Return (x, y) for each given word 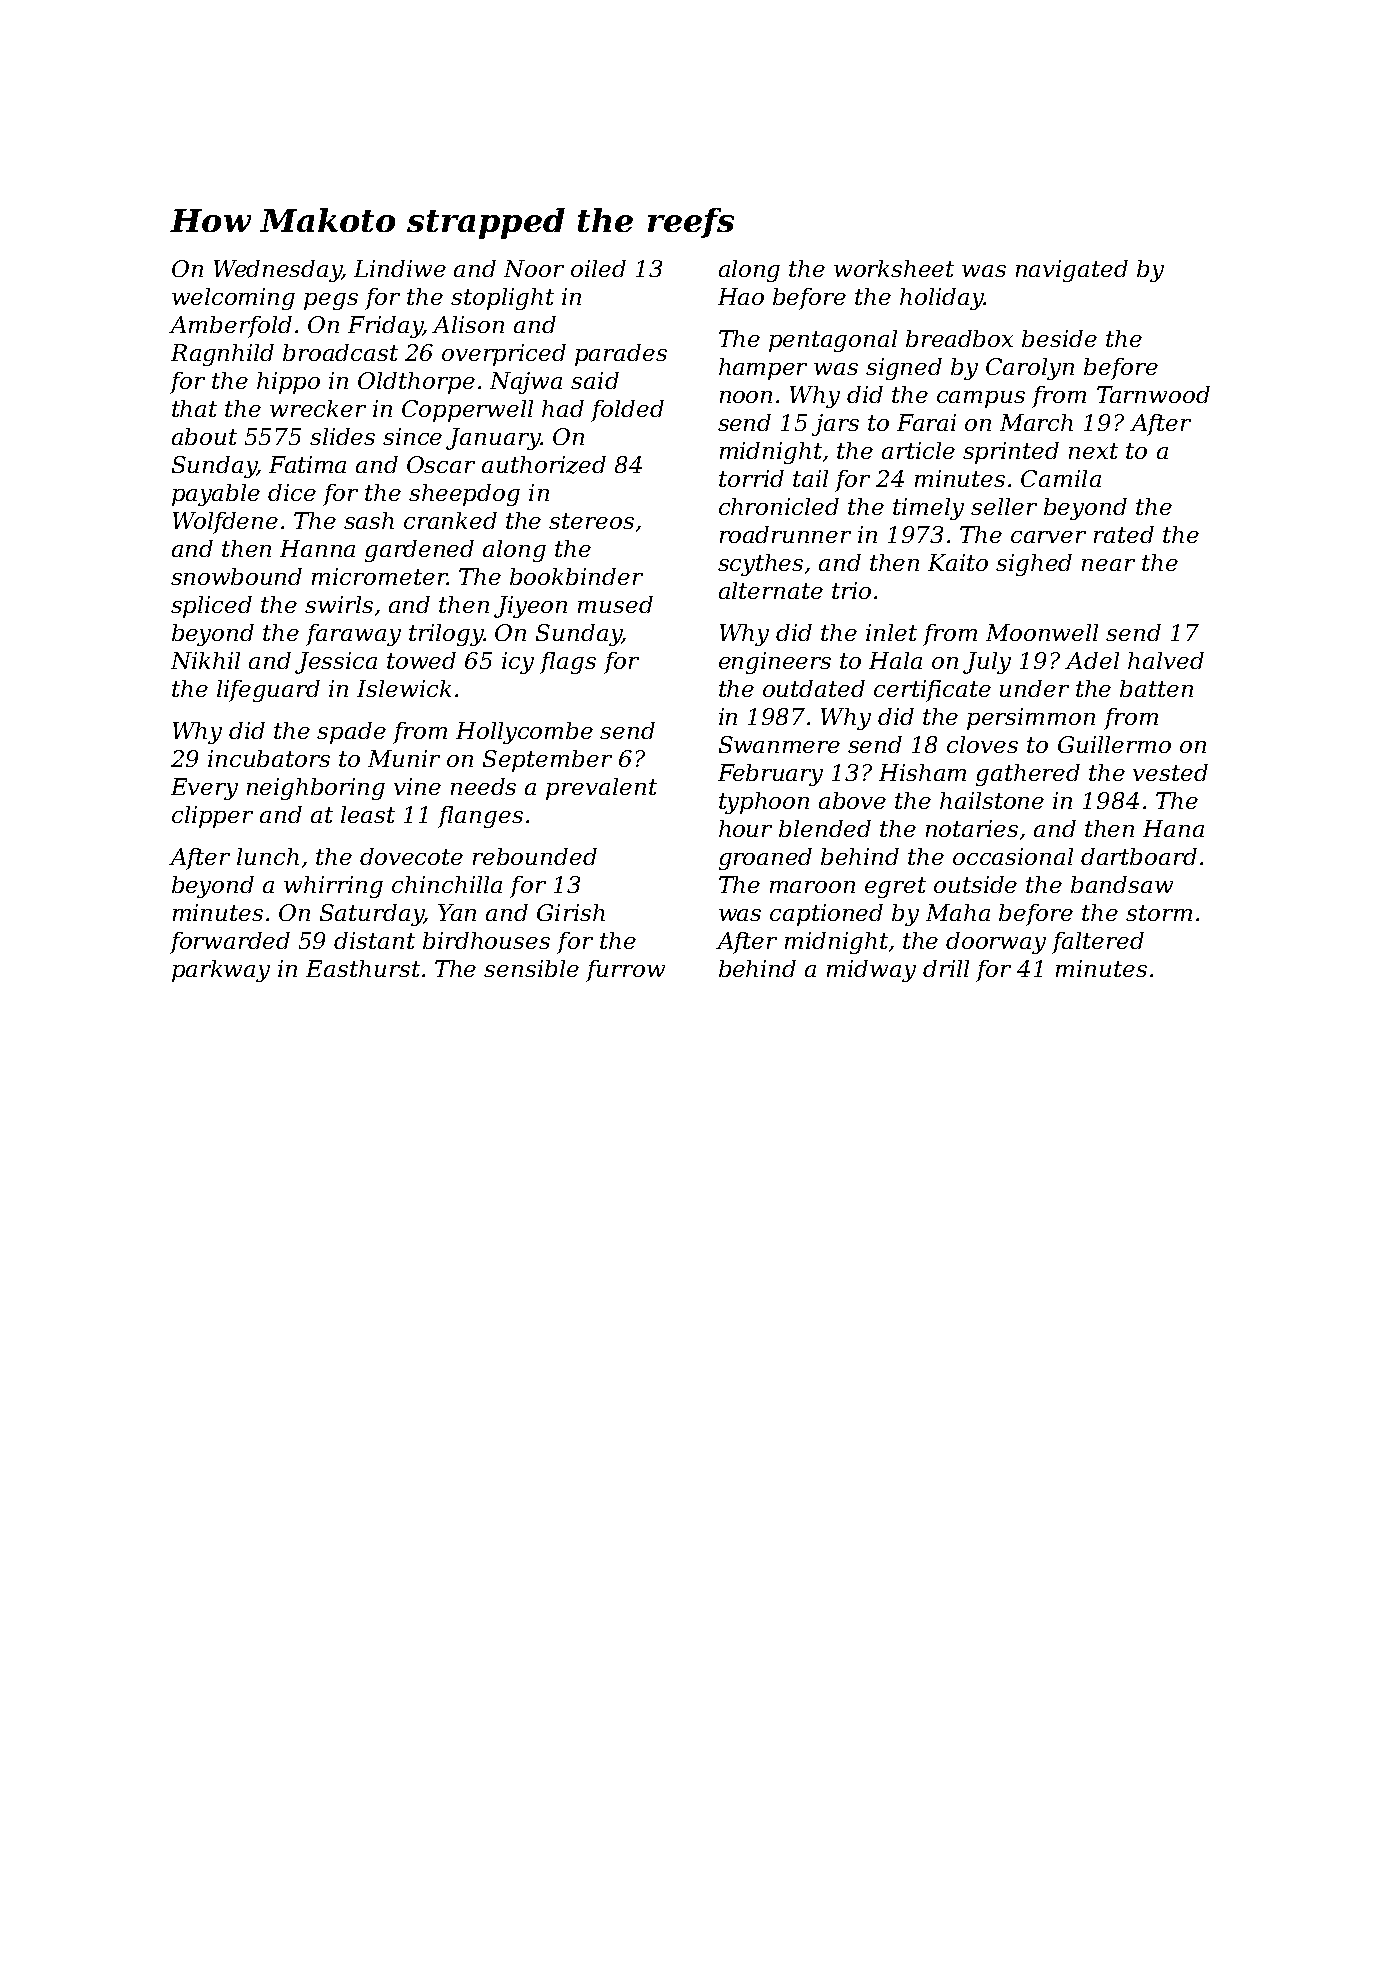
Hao (741, 296)
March (1036, 422)
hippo (288, 383)
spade (351, 733)
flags (568, 663)
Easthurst (363, 968)
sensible (531, 968)
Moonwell (1042, 632)
